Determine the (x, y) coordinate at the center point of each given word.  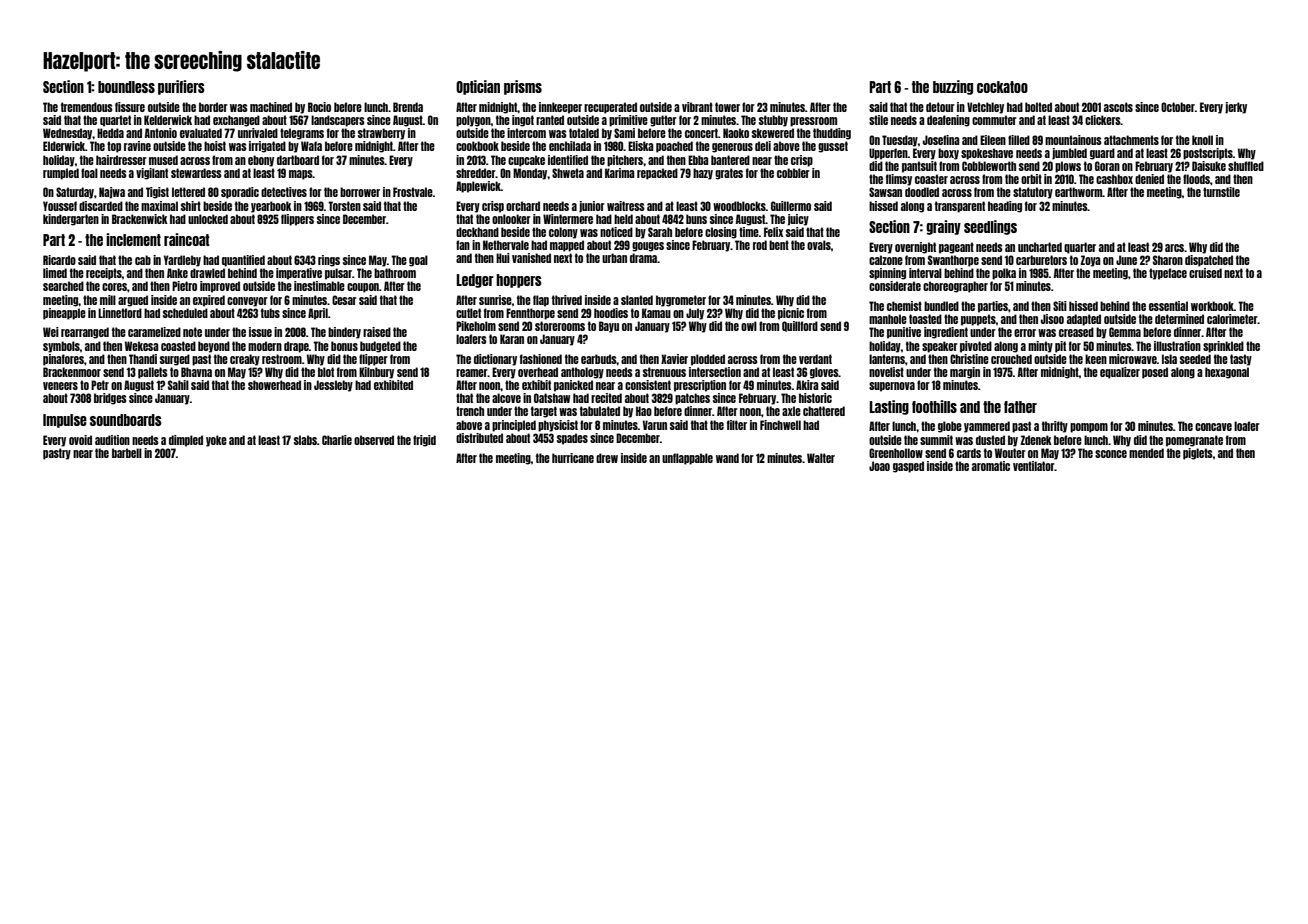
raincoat (187, 239)
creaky (245, 360)
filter (737, 425)
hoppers (519, 281)
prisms (523, 87)
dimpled (186, 441)
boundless (126, 87)
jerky (1236, 108)
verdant (815, 359)
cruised (1205, 273)
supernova (892, 387)
